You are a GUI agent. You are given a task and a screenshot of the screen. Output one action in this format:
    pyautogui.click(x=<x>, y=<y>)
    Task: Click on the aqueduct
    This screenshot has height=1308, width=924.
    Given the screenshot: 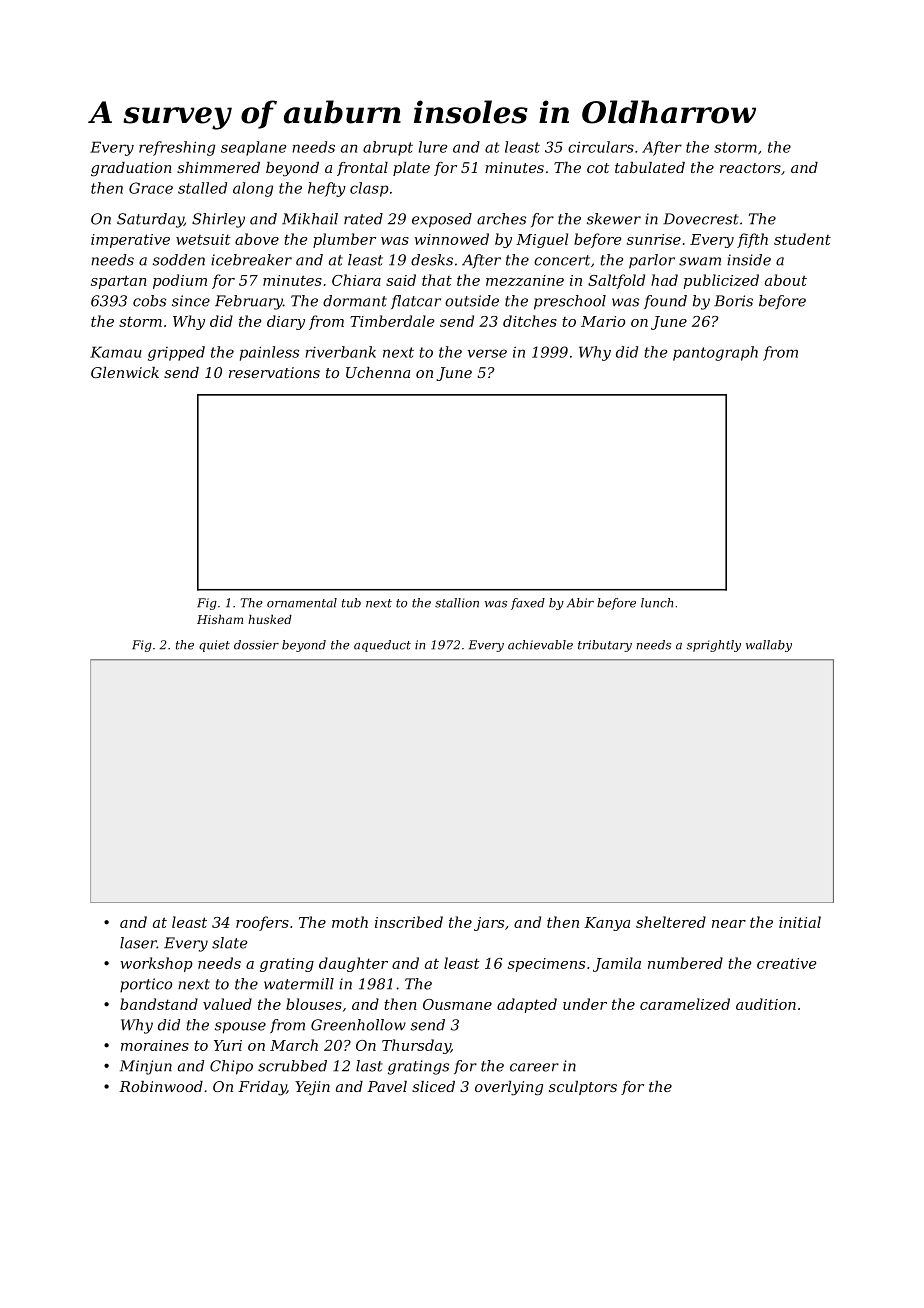 What is the action you would take?
    pyautogui.click(x=382, y=646)
